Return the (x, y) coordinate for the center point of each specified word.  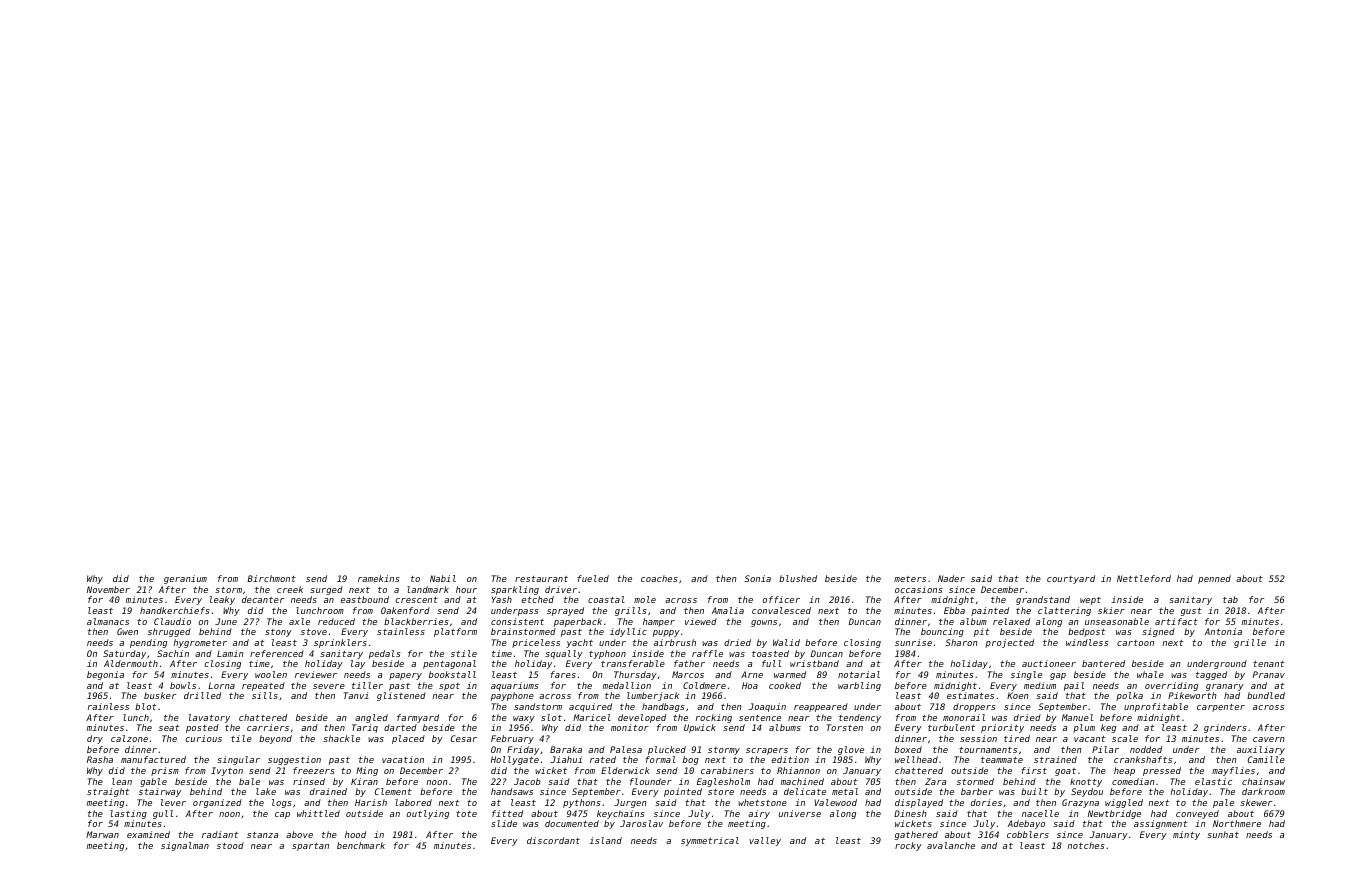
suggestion (294, 760)
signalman (185, 846)
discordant (553, 840)
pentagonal (449, 664)
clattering (1064, 611)
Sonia (757, 578)
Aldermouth (131, 663)
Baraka (566, 749)
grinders (1225, 728)
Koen (1018, 695)
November (108, 589)
